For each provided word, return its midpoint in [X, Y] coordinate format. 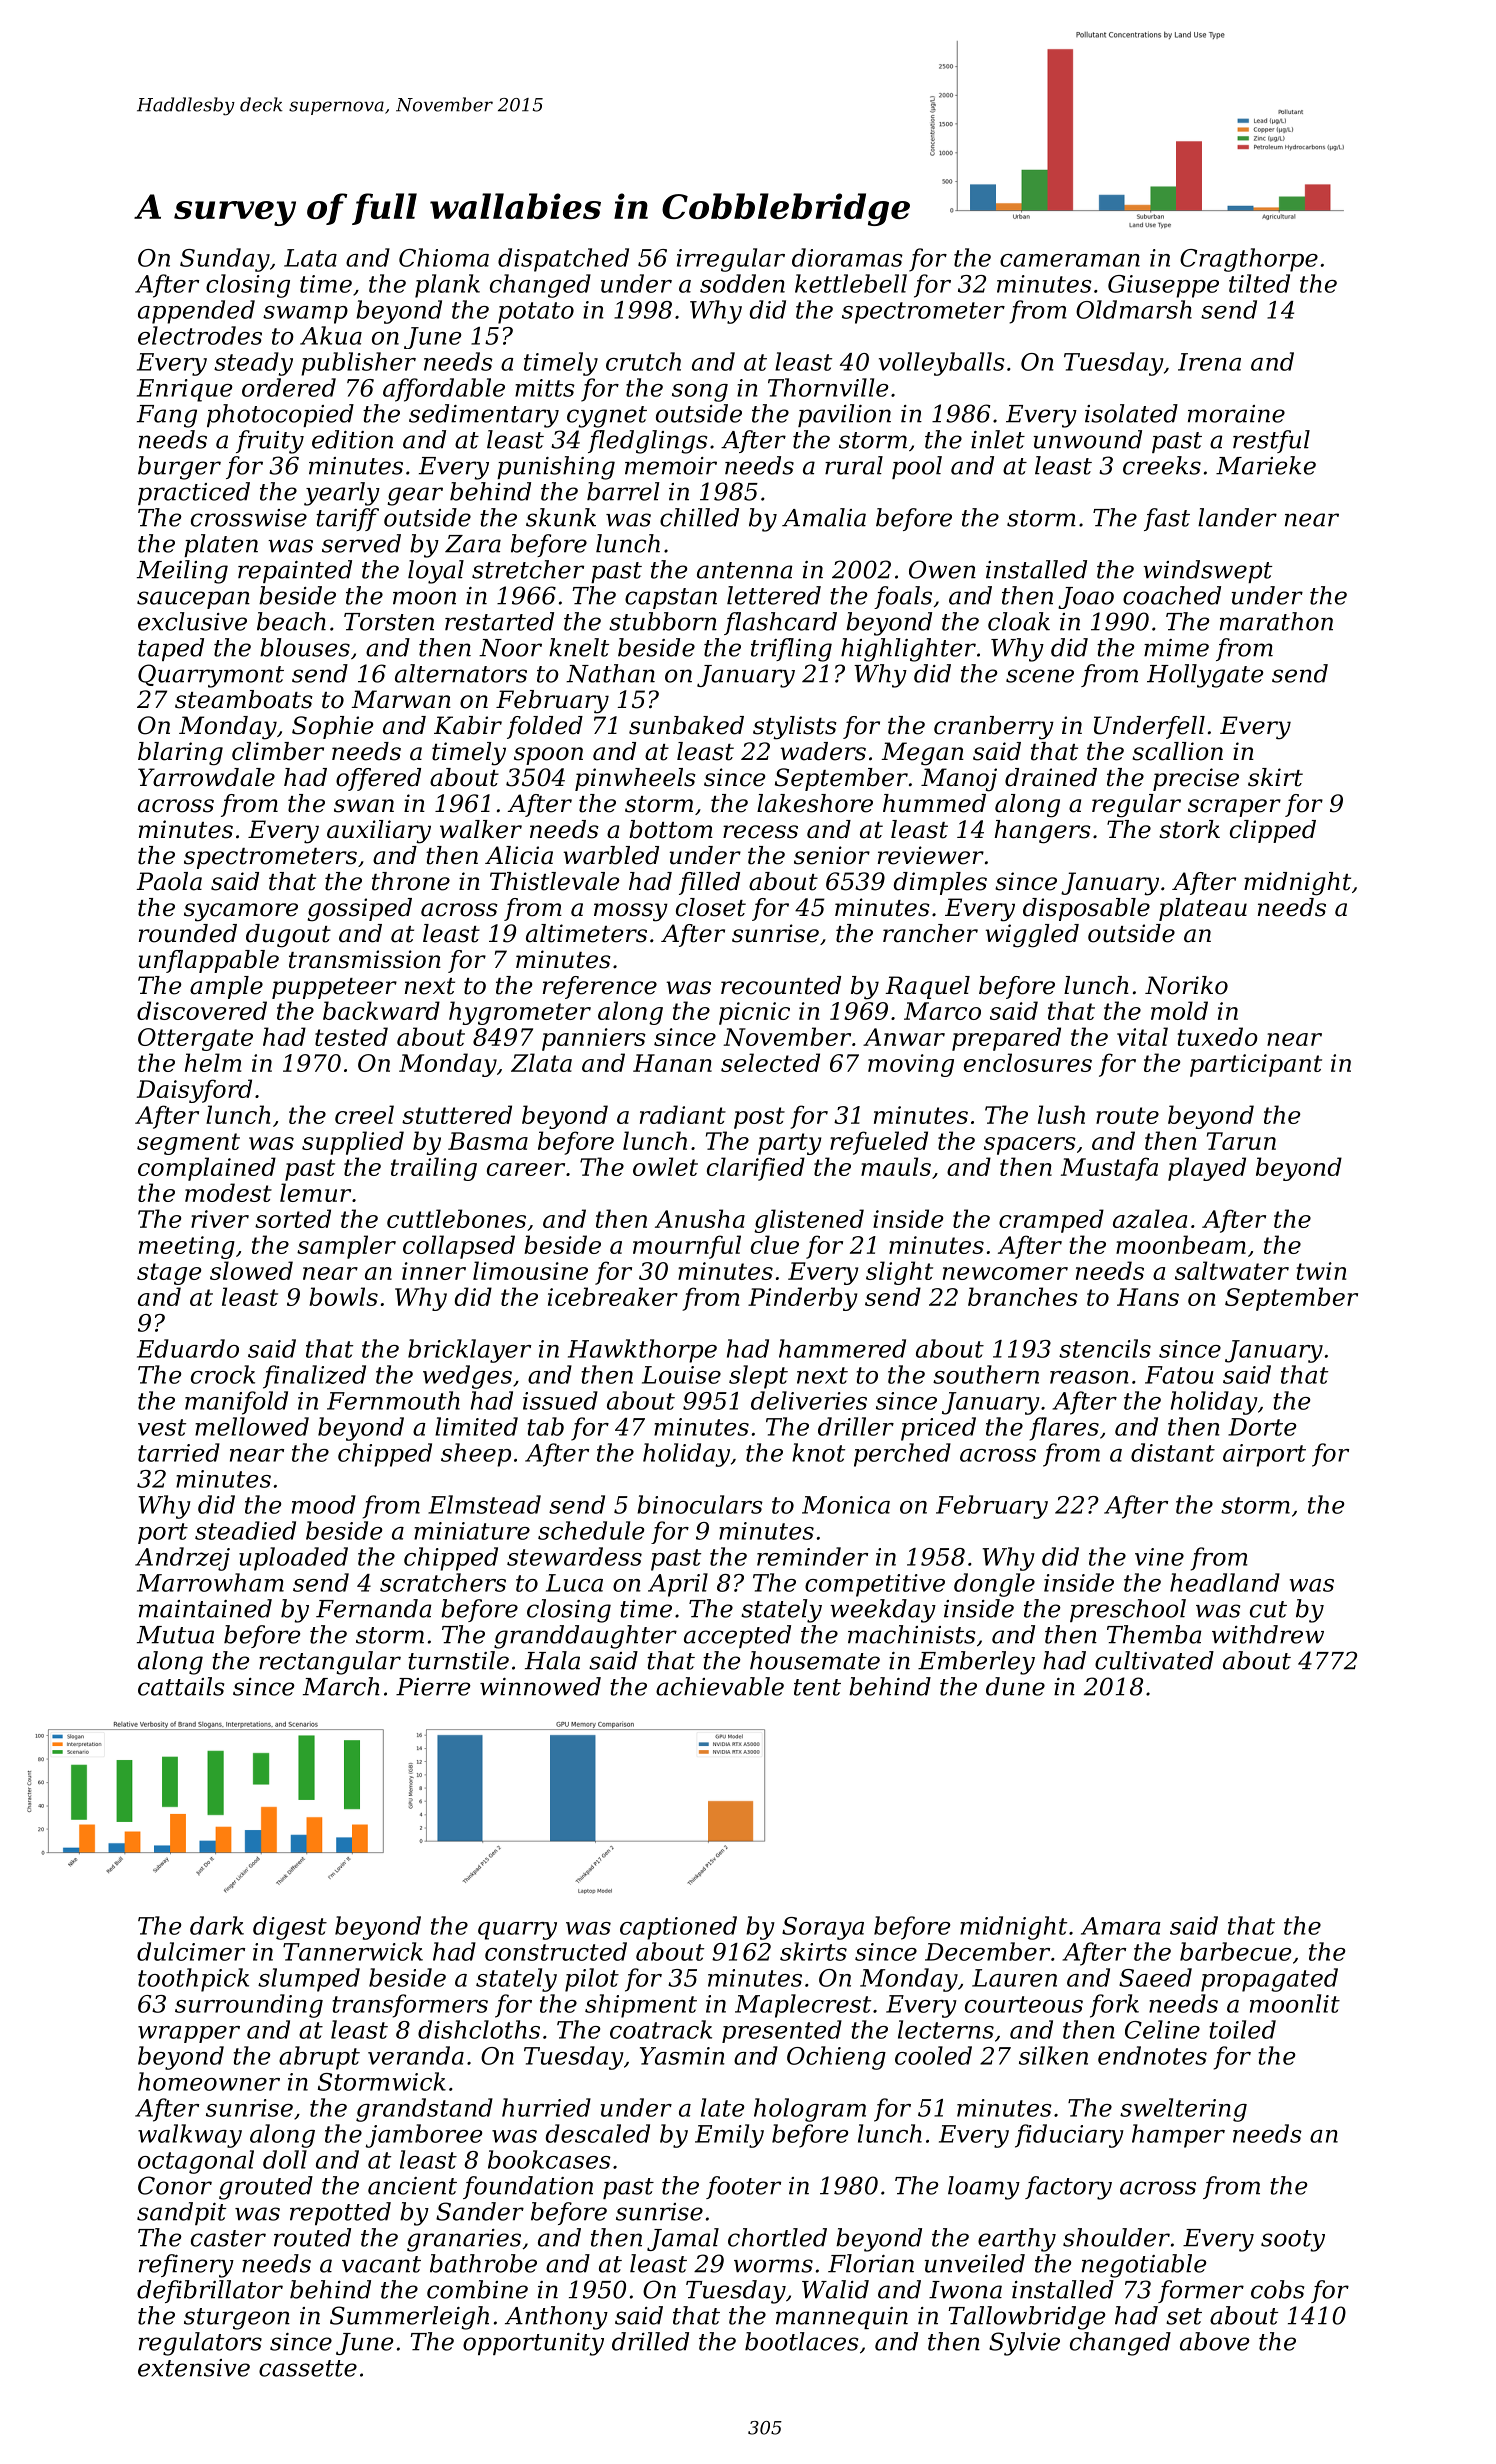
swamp [305, 315]
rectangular [330, 1663]
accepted [737, 1636]
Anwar [904, 1037]
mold [1179, 1010]
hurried [546, 2107]
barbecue [1235, 1951]
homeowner [209, 2081]
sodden [742, 283]
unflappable [208, 961]
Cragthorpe [1249, 260]
